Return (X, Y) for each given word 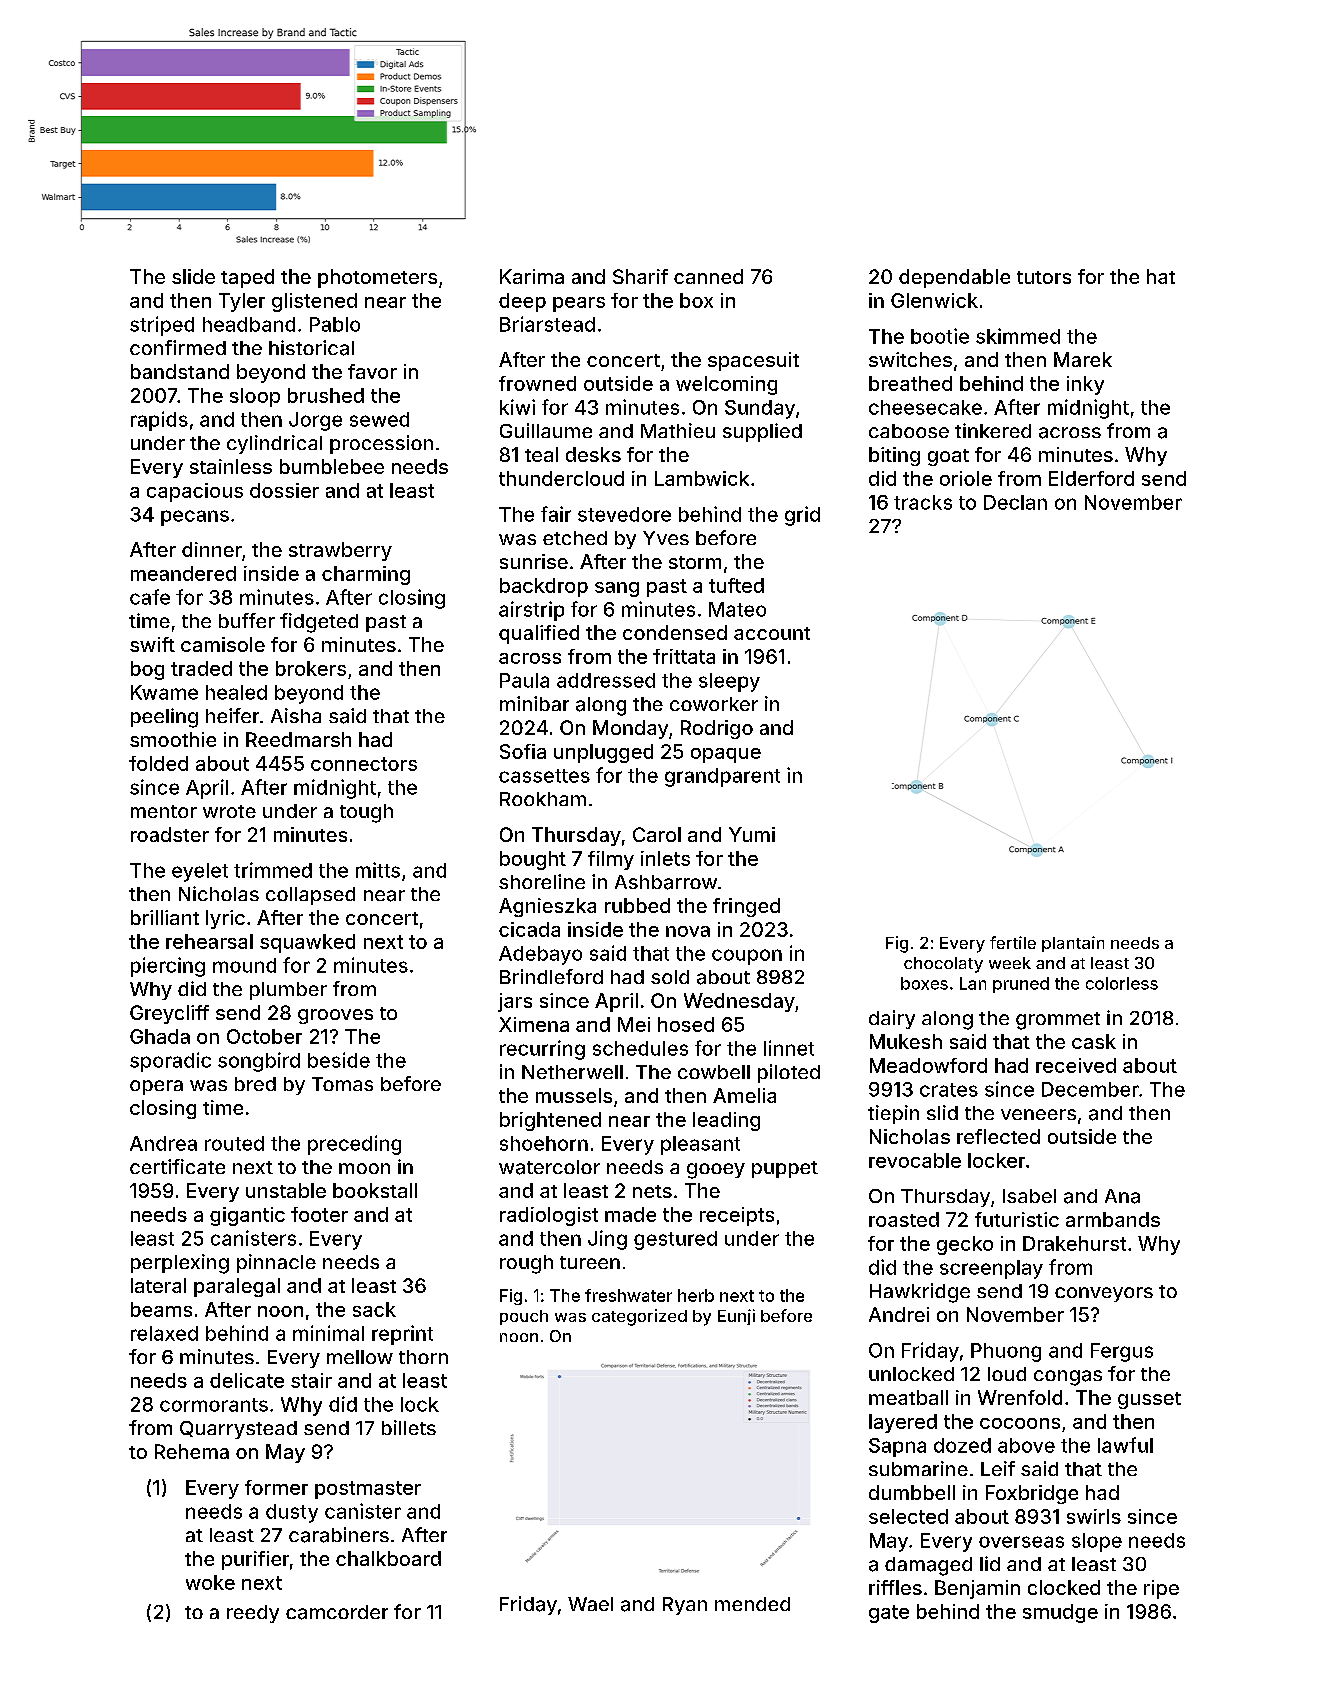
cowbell (714, 1072)
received (1076, 1065)
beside (339, 1060)
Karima (532, 276)
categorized (639, 1317)
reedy (253, 1614)
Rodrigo (717, 729)
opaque (726, 755)
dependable (954, 278)
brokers (311, 668)
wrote (229, 811)
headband (249, 324)
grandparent (722, 777)
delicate (247, 1380)
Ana (1122, 1196)
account (772, 633)
